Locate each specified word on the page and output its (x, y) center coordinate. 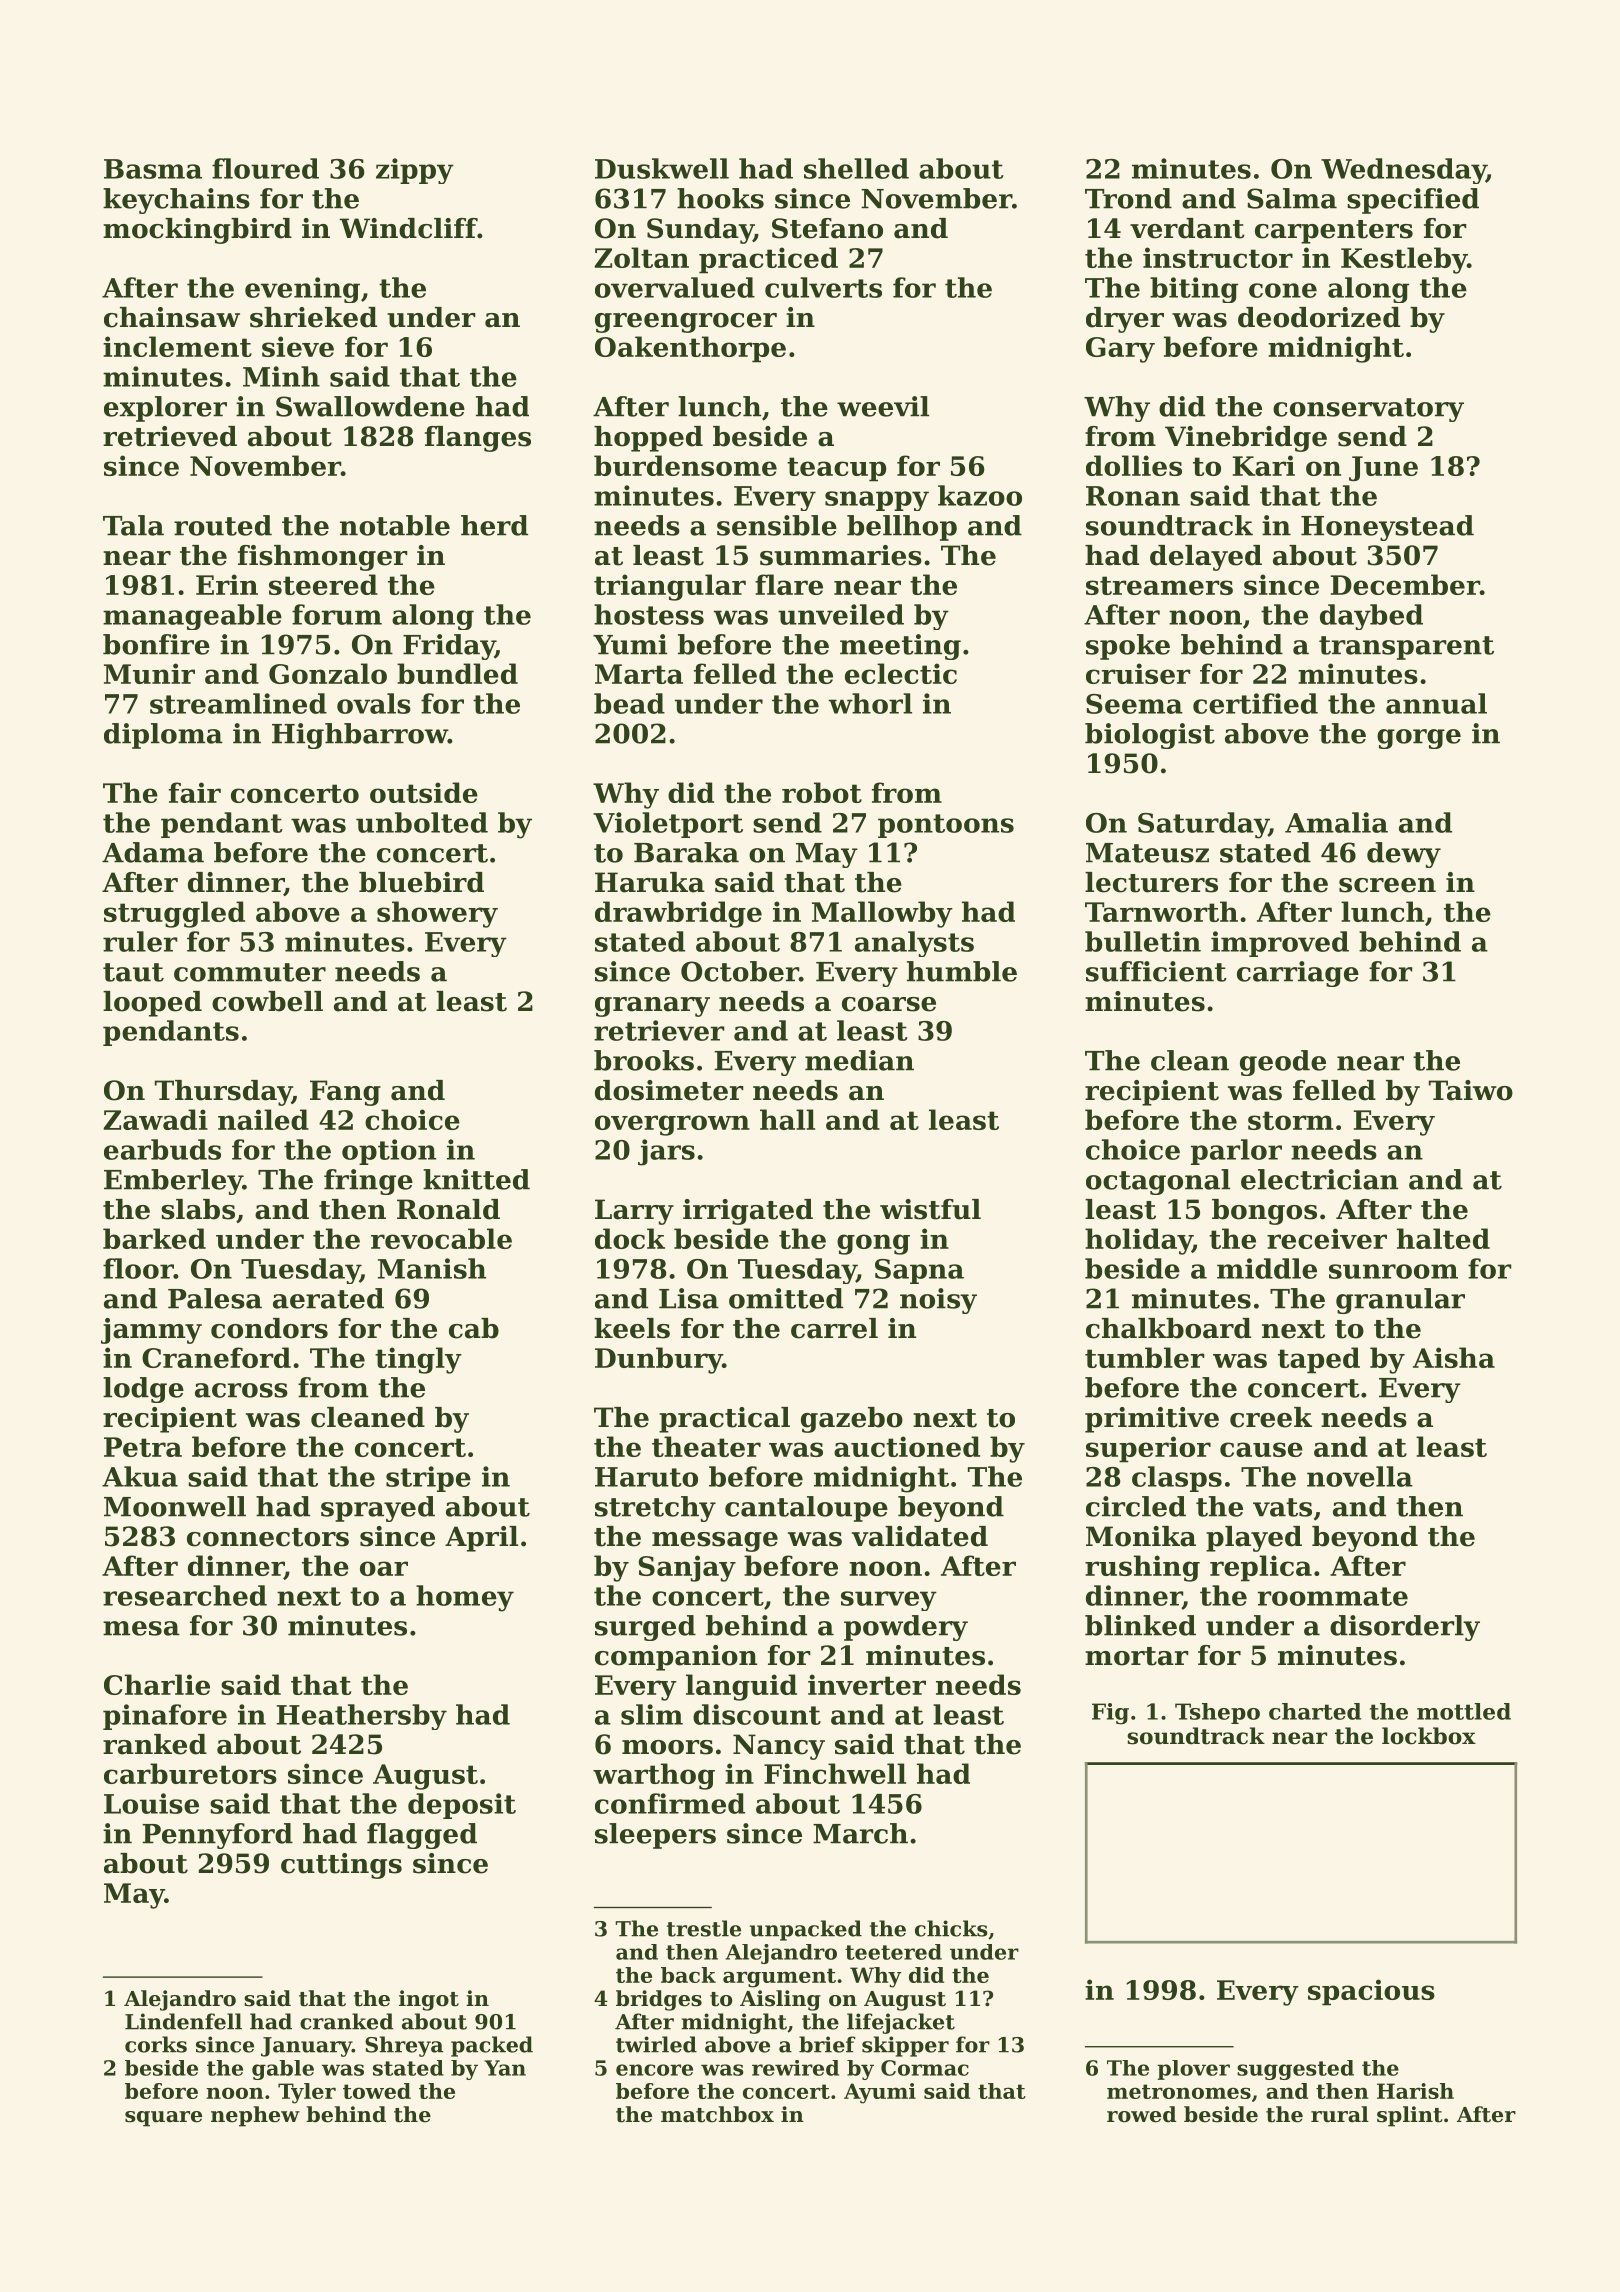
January (306, 2047)
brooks (644, 1060)
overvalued (675, 287)
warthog (654, 1776)
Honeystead (1387, 528)
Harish (1415, 2091)
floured (265, 168)
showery (437, 914)
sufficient (1156, 971)
